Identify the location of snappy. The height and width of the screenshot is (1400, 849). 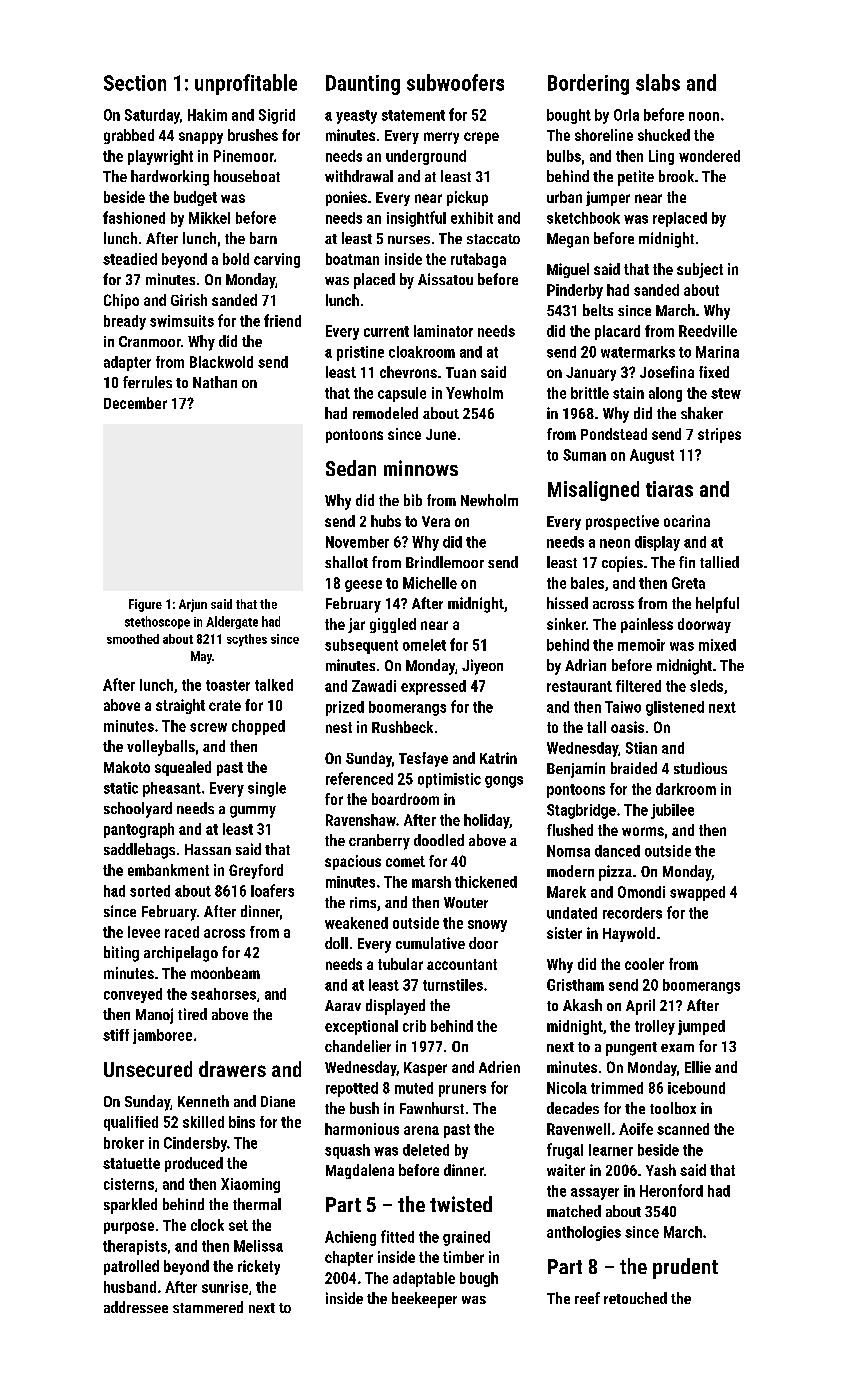
(201, 138).
